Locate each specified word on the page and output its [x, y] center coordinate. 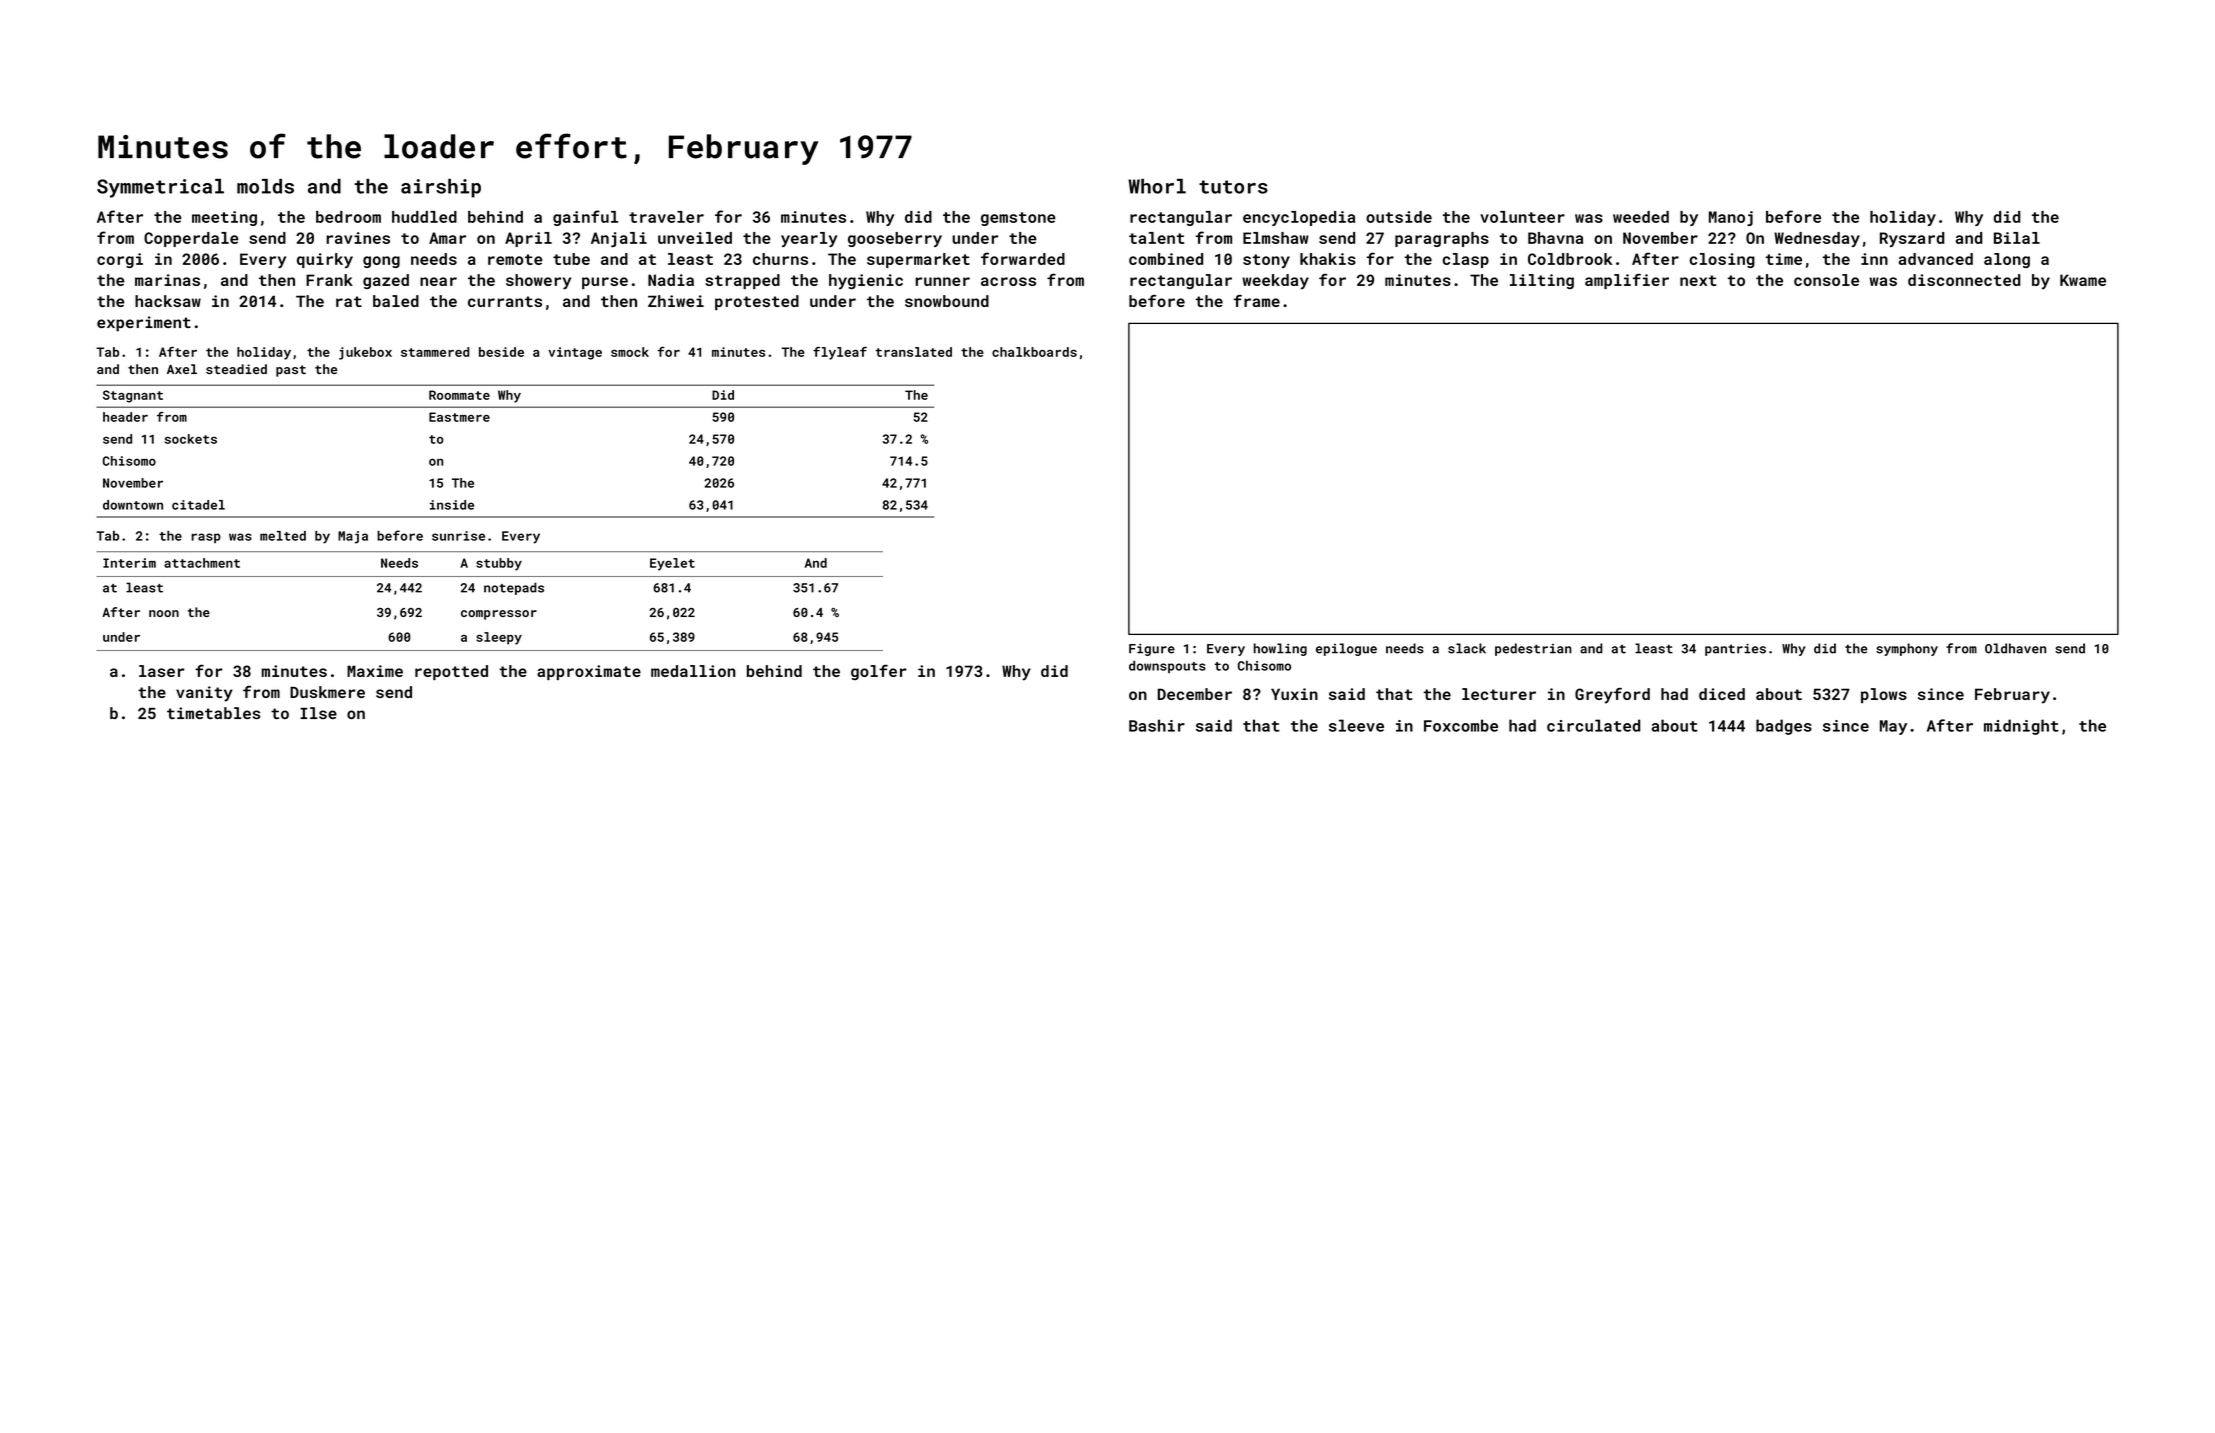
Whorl [1157, 186]
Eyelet [672, 564]
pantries [1735, 650]
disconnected [1964, 280]
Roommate [459, 395]
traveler [666, 217]
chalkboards [1034, 352]
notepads [514, 588]
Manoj [1731, 218]
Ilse [318, 713]
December [1195, 694]
